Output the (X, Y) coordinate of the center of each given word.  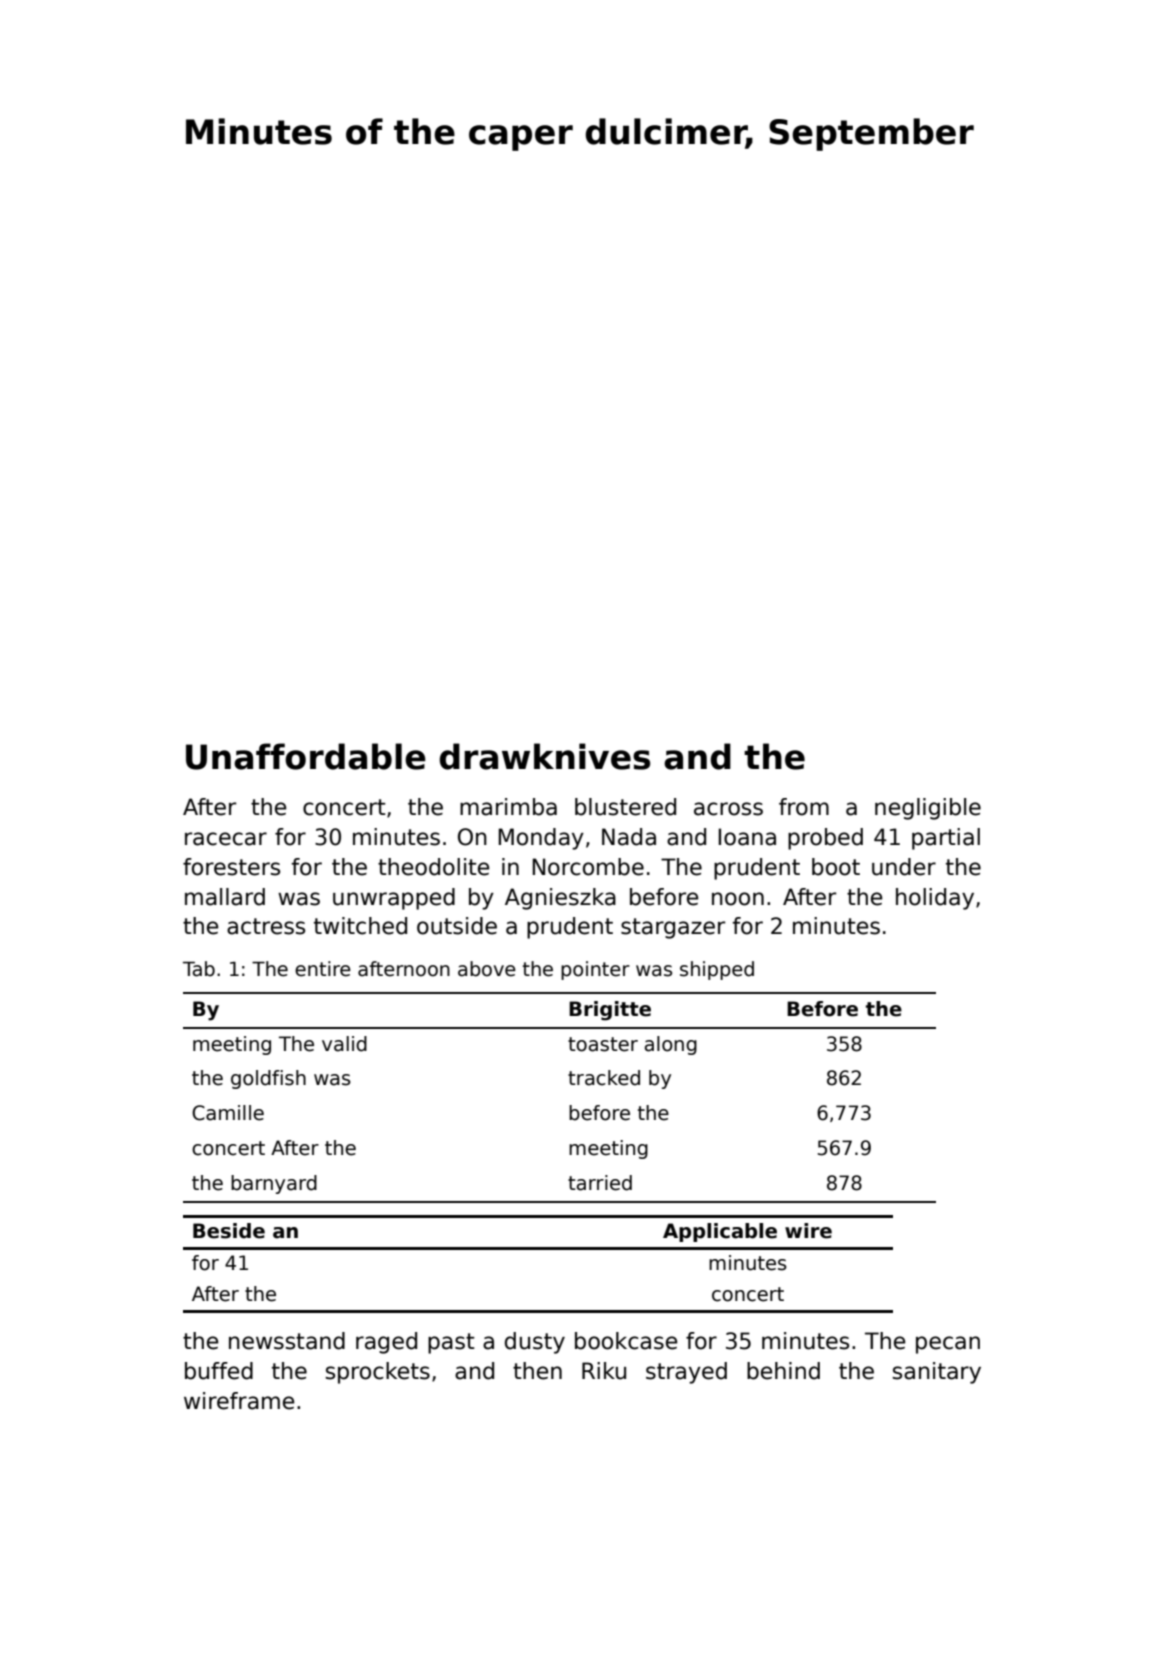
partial (946, 839)
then (537, 1371)
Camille (228, 1113)
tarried (600, 1183)
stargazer (673, 928)
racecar (226, 839)
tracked (604, 1078)
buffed (219, 1371)
